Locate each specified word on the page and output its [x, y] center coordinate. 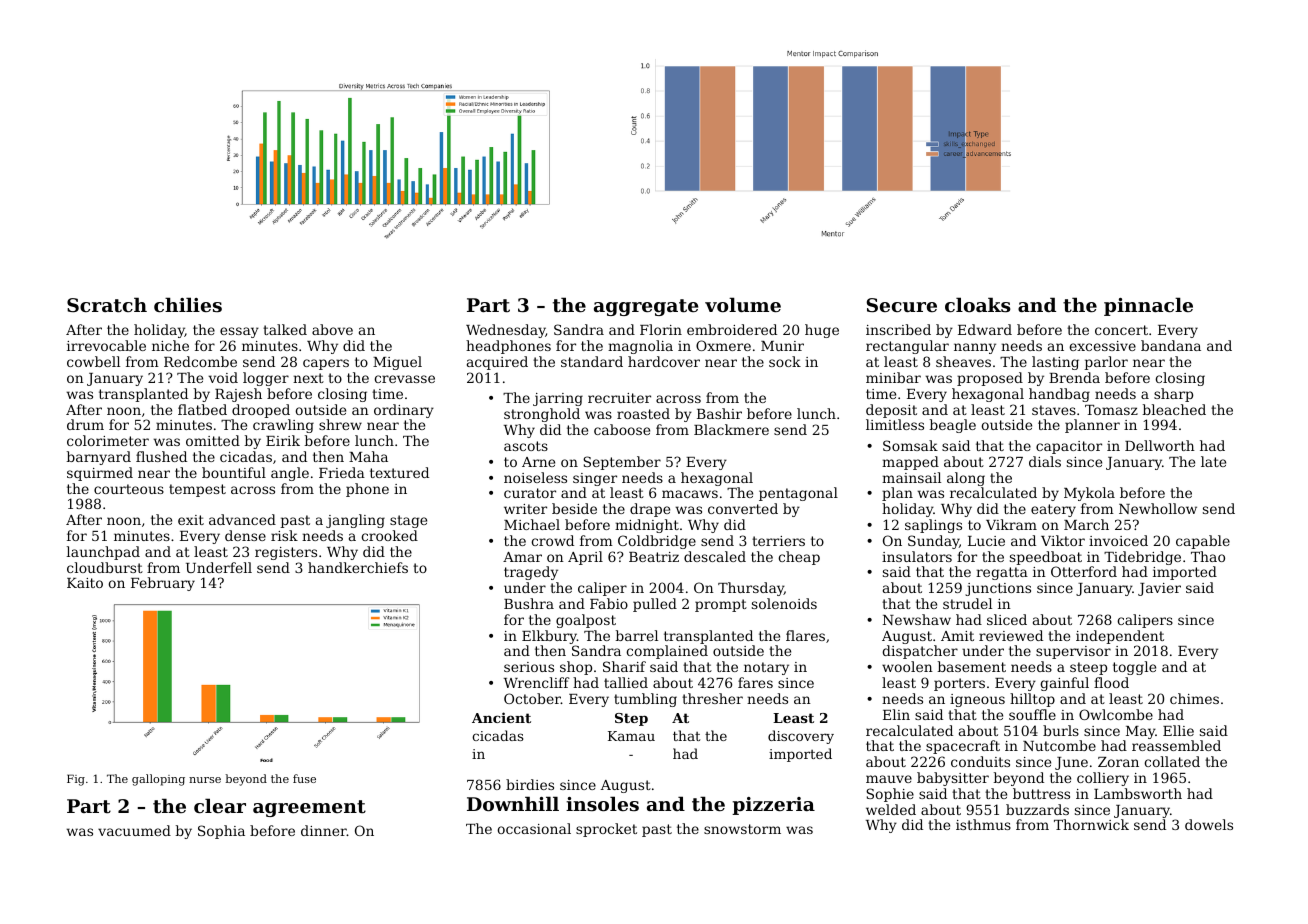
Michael [532, 524]
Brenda [1074, 377]
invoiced [1118, 540]
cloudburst [105, 567]
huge [822, 331]
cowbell [93, 361]
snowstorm [742, 829]
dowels [1209, 824]
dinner [324, 830]
